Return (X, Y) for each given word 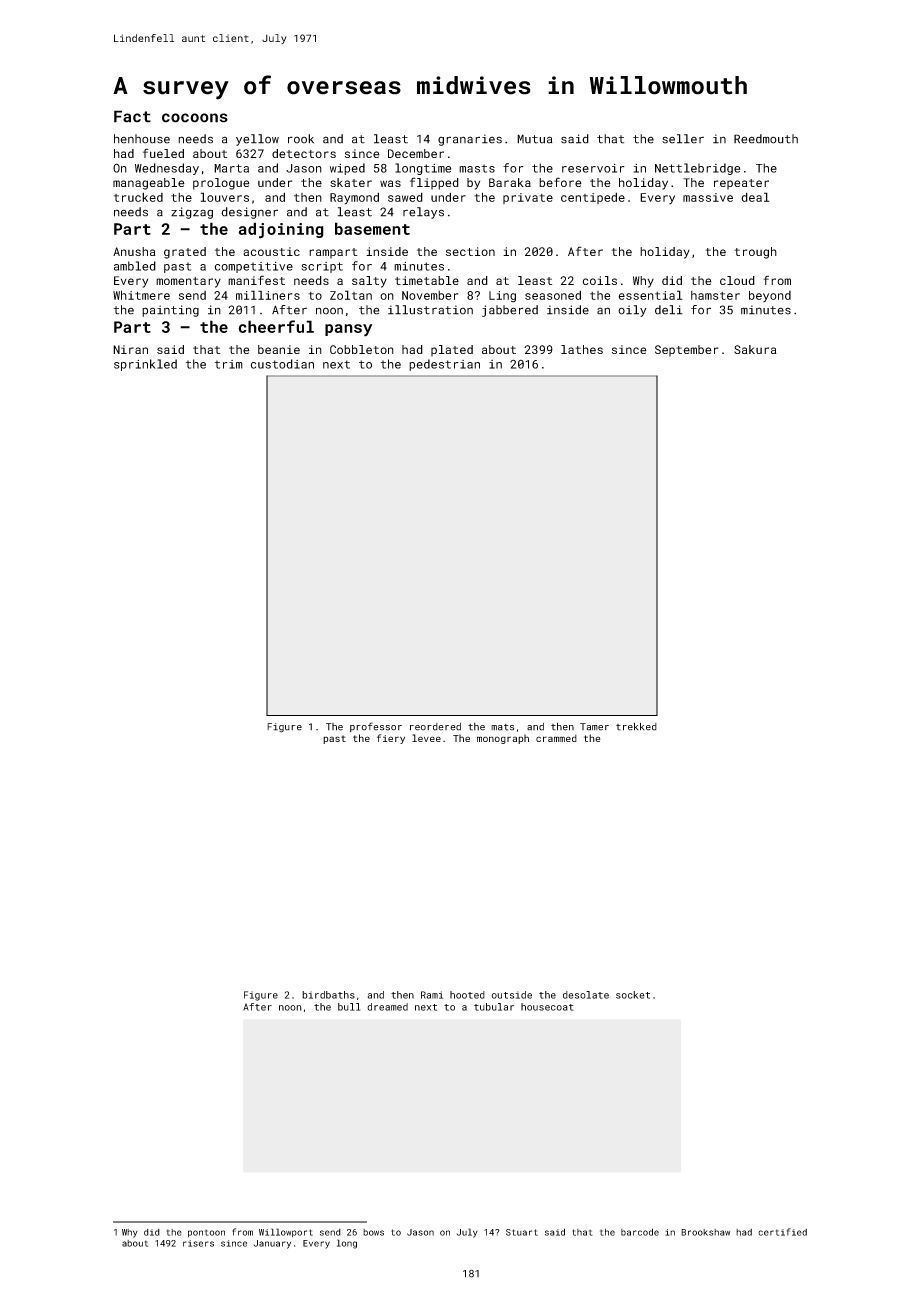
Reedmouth (766, 139)
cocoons (195, 118)
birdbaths (328, 995)
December (416, 153)
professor (376, 727)
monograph (503, 739)
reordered (435, 727)
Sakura (755, 349)
